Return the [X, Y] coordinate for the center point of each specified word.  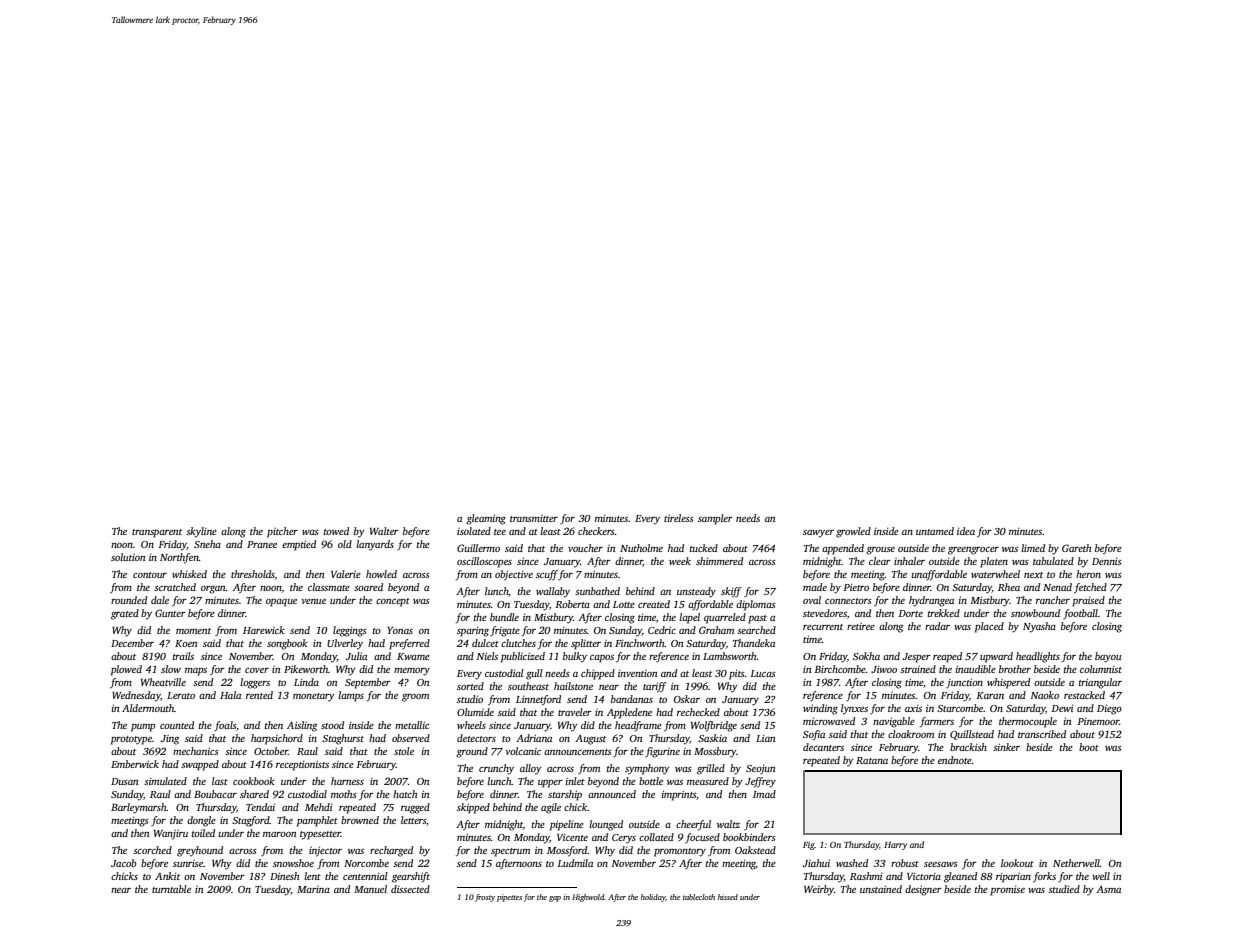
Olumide [475, 712]
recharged [391, 851]
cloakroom [911, 734]
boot [1089, 747]
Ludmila [575, 863]
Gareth [1076, 548]
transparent [157, 533]
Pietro [856, 587]
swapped [200, 765]
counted [177, 725]
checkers [596, 531]
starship [565, 795]
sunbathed [597, 591]
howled [381, 574]
